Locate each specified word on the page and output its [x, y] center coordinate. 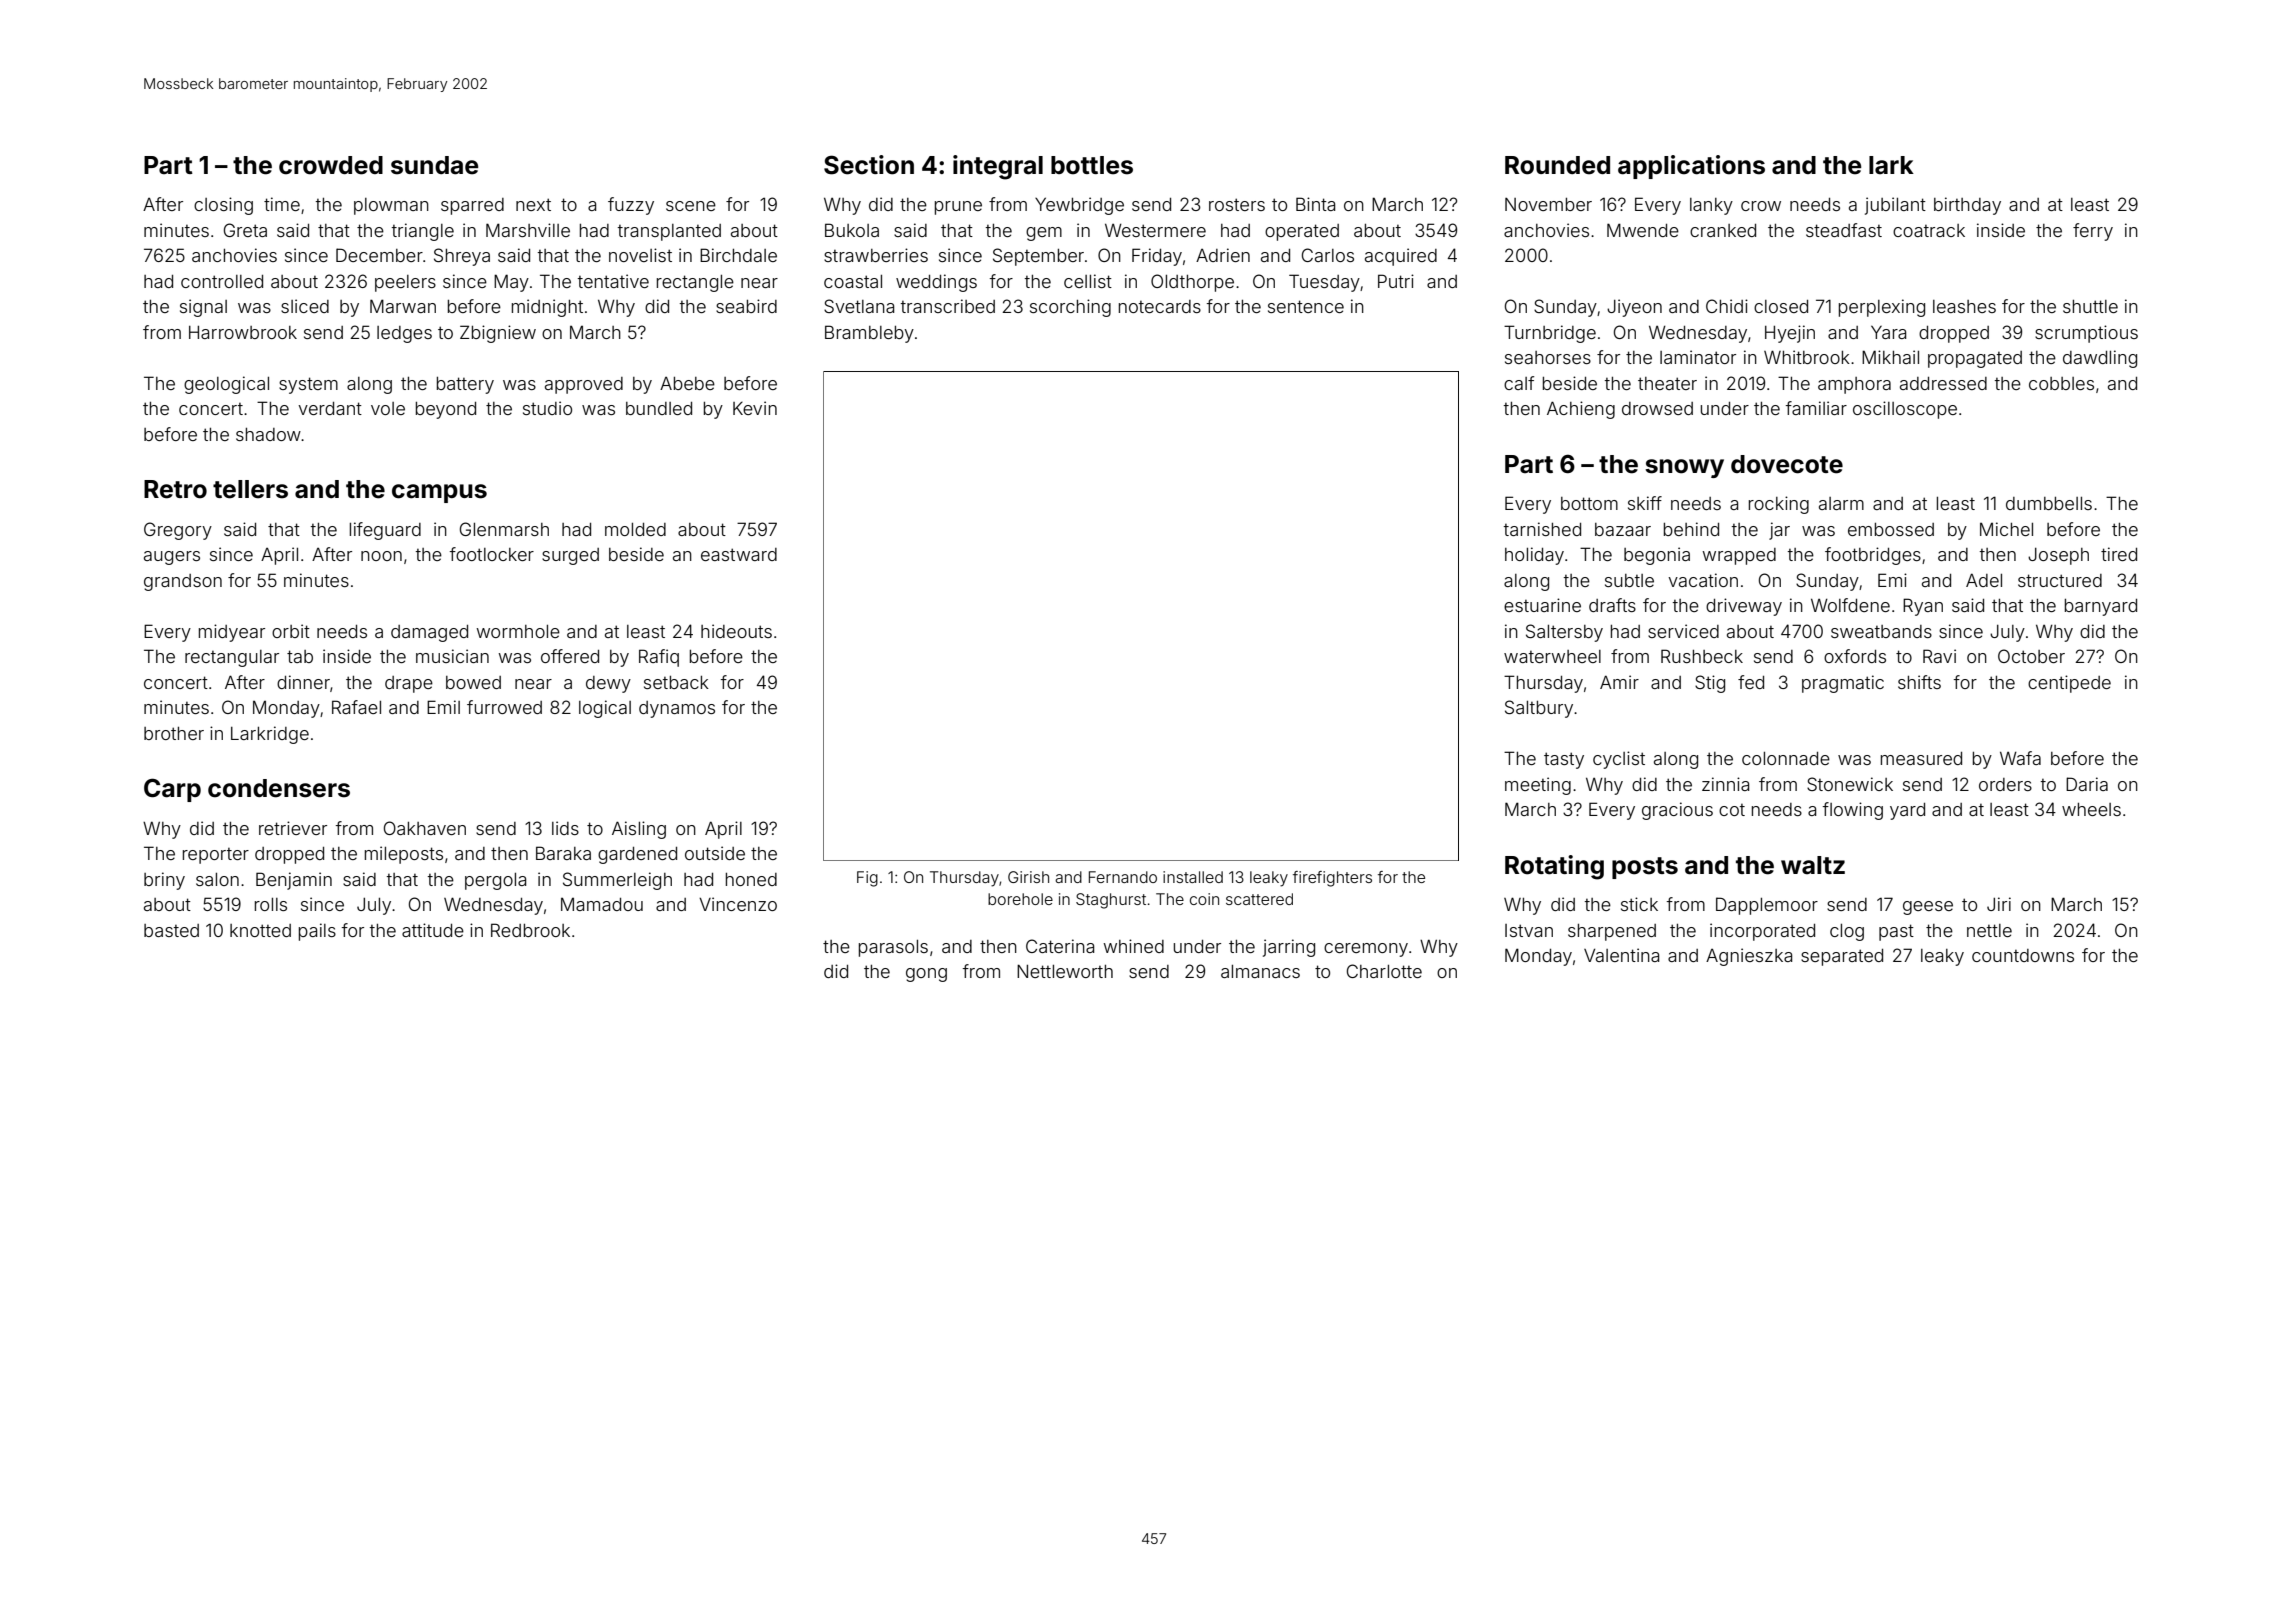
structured [2060, 580]
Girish [1028, 877]
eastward [739, 554]
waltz [1813, 865]
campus [439, 493]
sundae [434, 165]
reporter [216, 856]
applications [1691, 167]
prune [958, 208]
